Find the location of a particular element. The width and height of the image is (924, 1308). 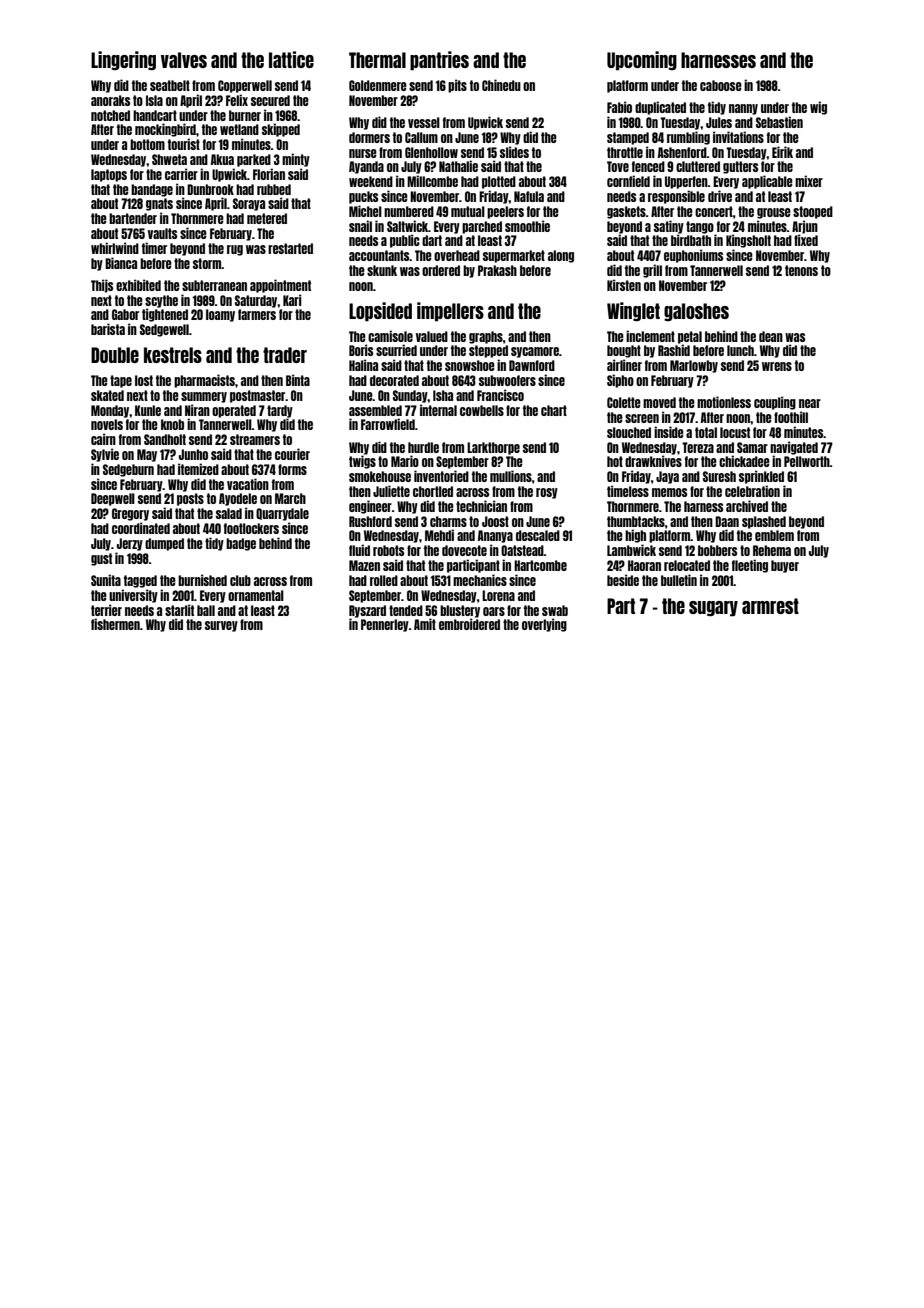

rolled is located at coordinates (384, 580).
